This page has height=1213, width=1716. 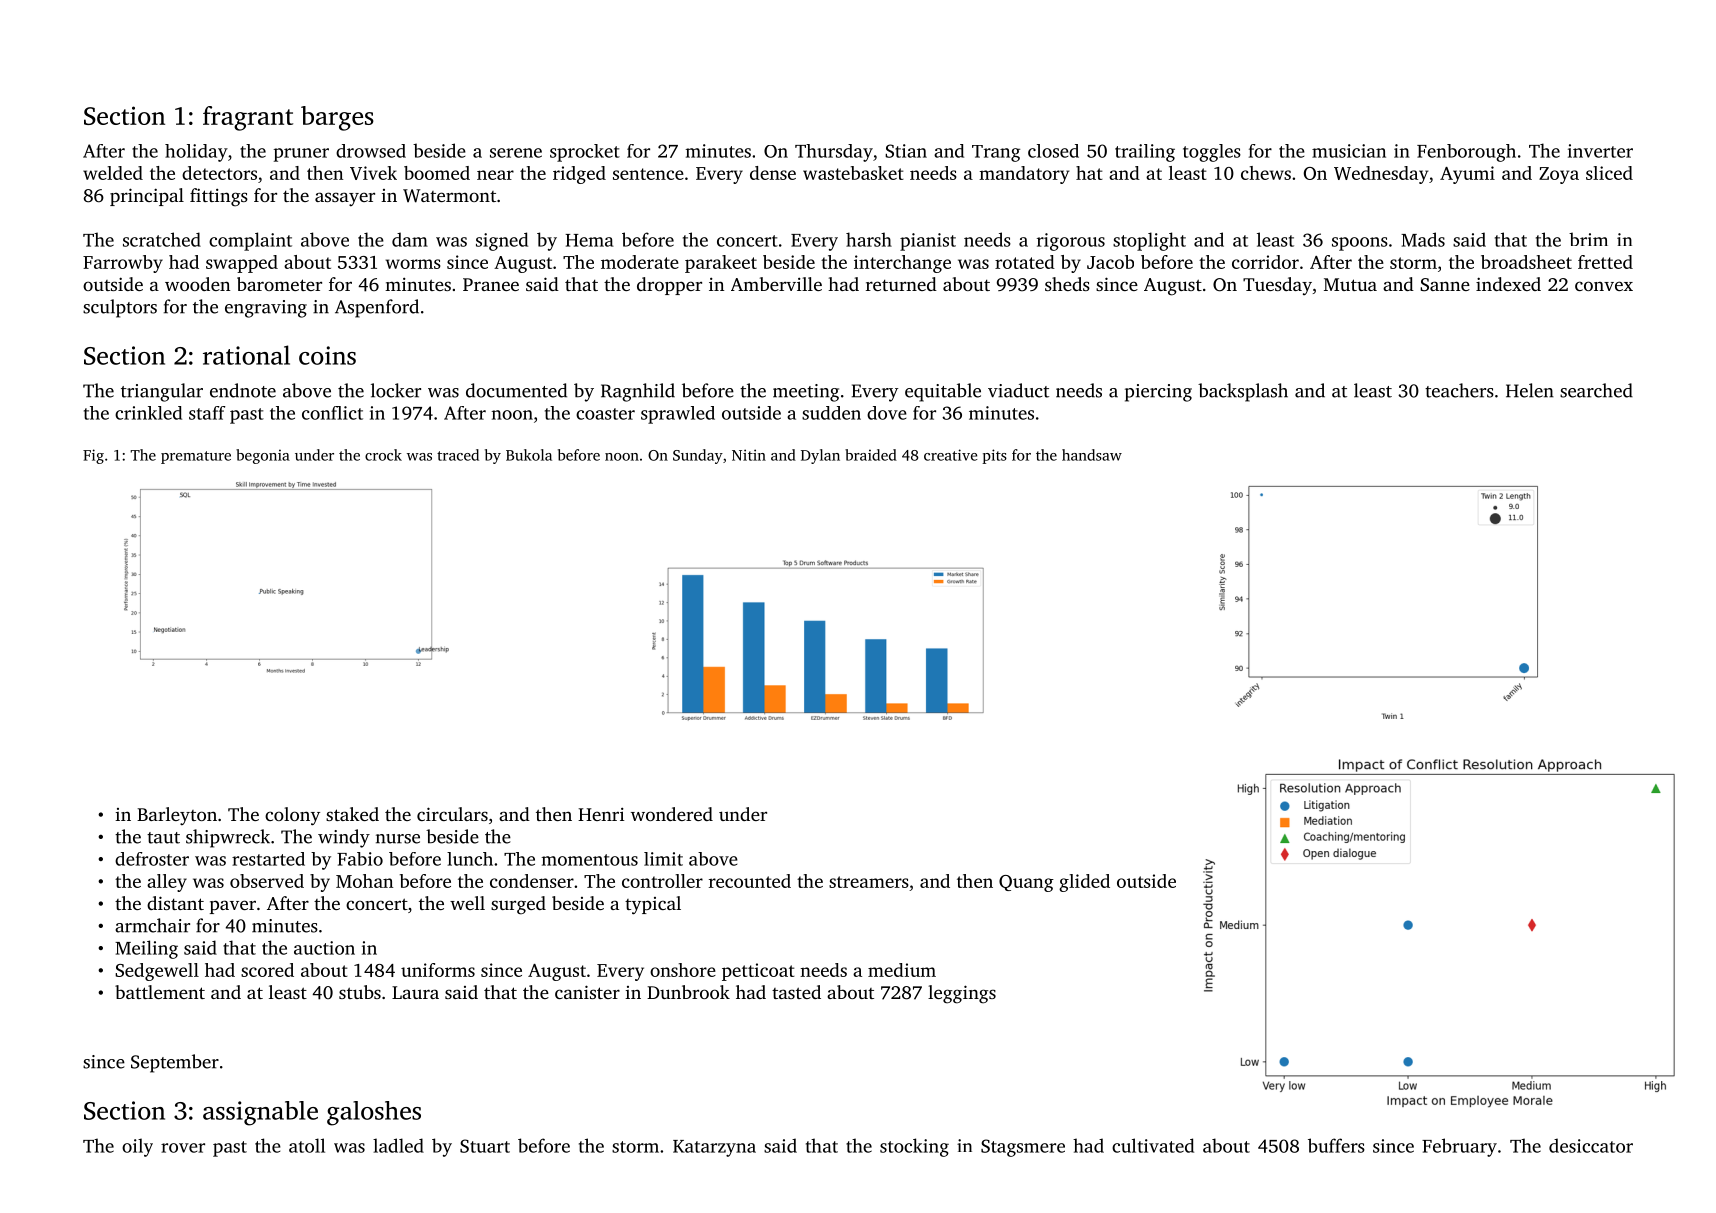 I want to click on handsaw, so click(x=1092, y=455).
